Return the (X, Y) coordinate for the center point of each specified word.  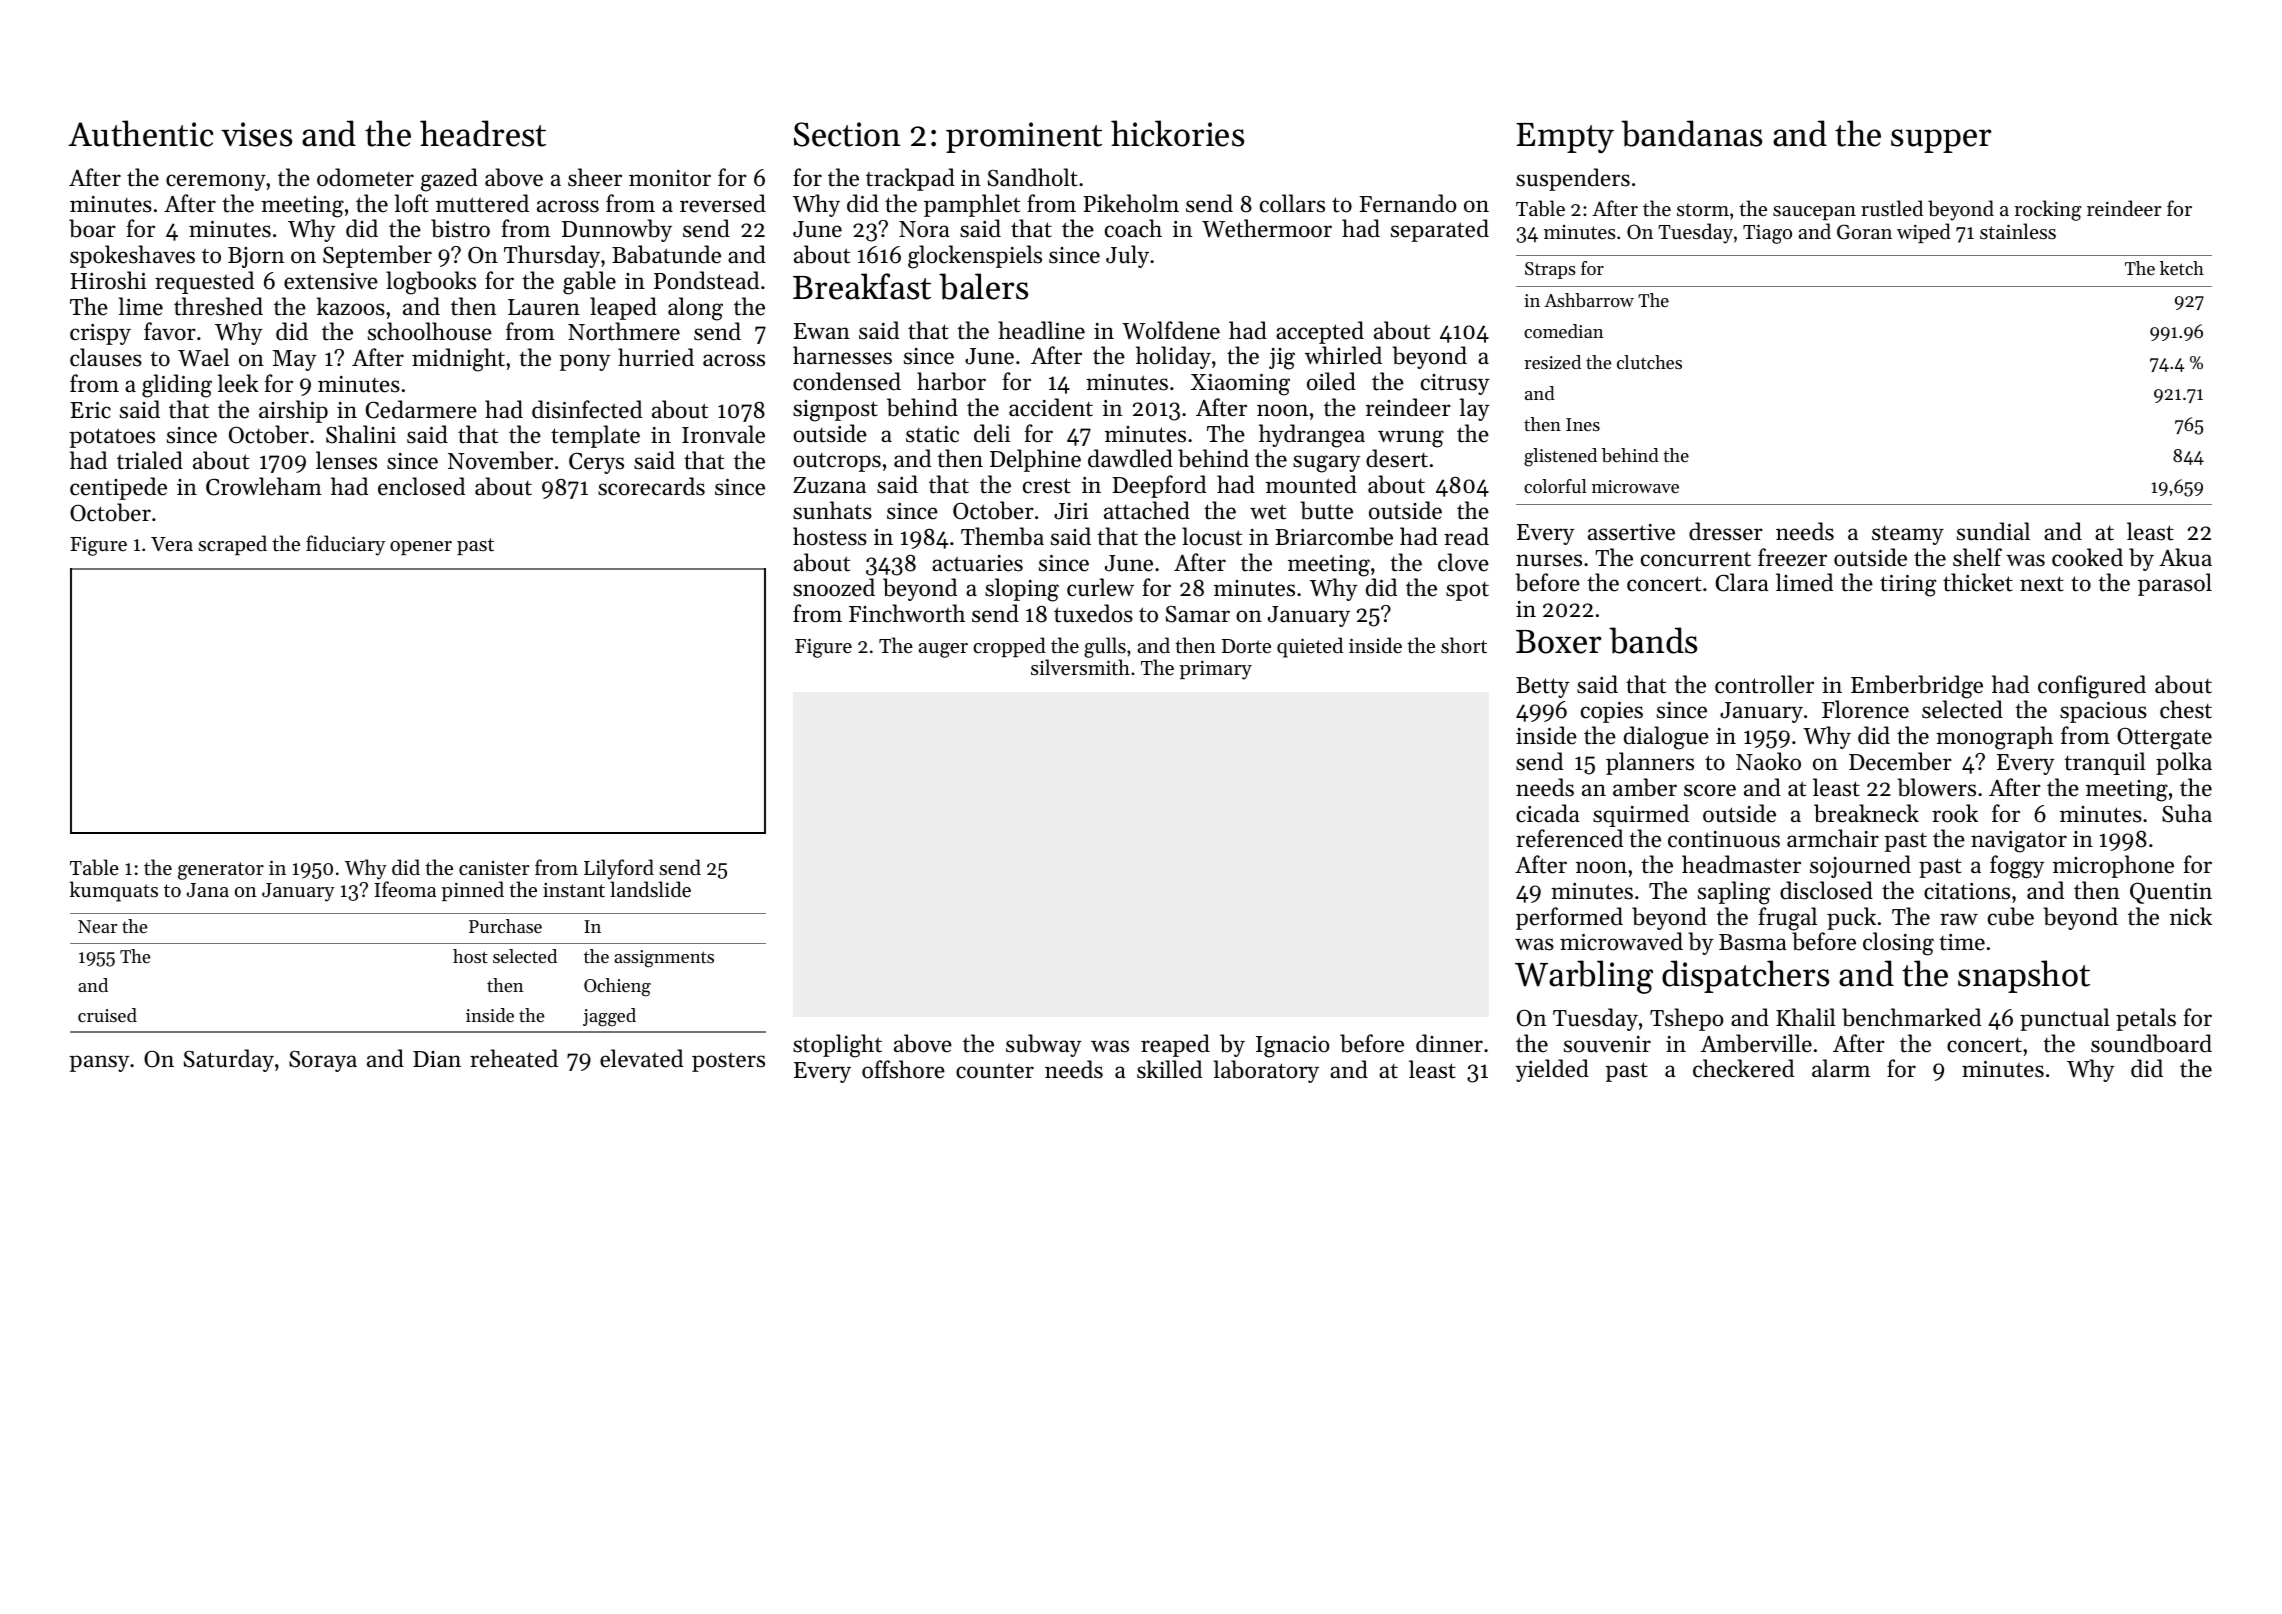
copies (1612, 712)
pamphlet (972, 205)
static (932, 434)
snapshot (2024, 976)
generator (221, 871)
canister (494, 868)
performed (1569, 918)
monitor (670, 178)
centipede (118, 488)
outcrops (837, 462)
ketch (2182, 268)
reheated (514, 1058)
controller (1764, 684)
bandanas (1691, 133)
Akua (2185, 557)
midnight (458, 360)
